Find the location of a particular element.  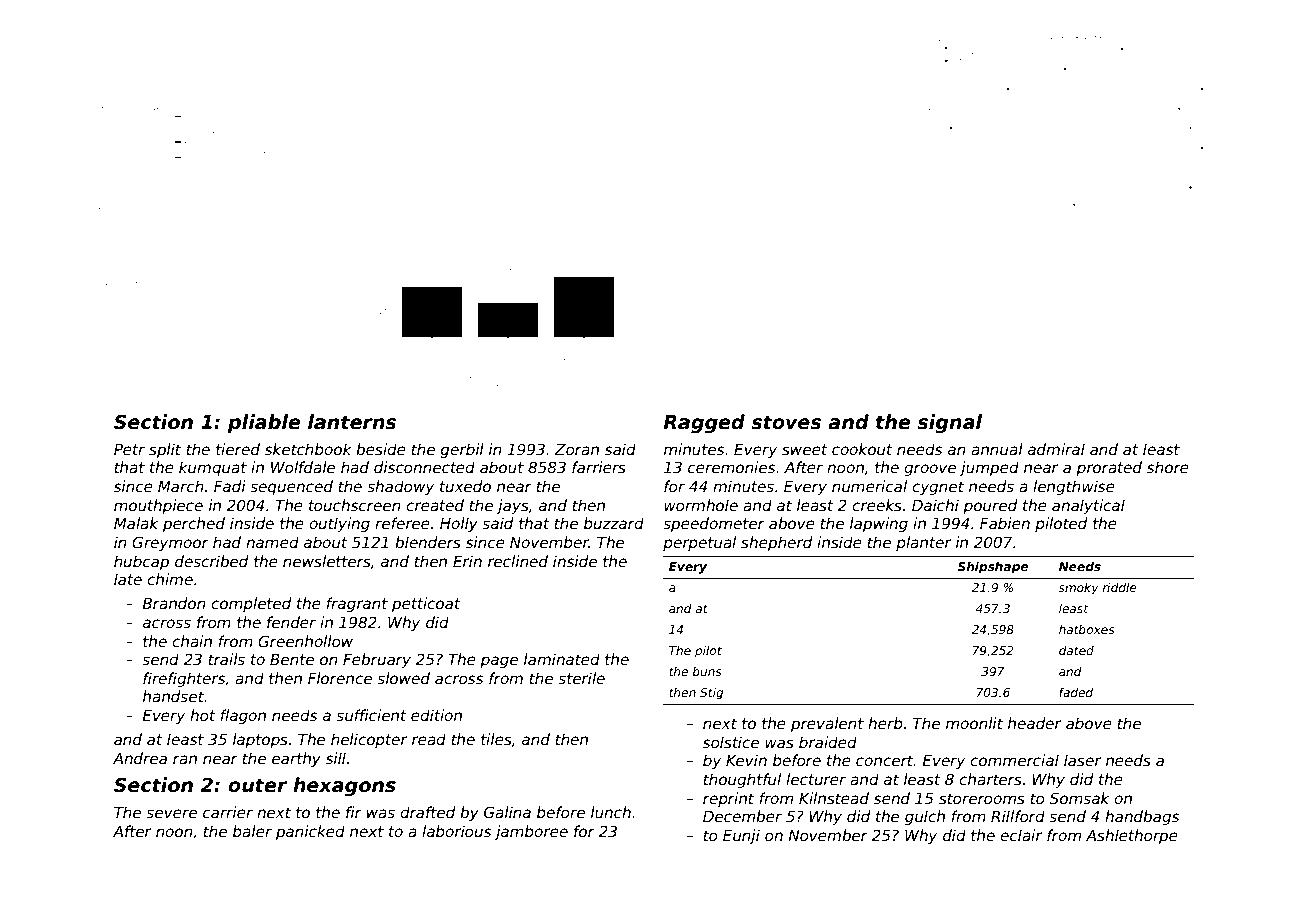

petticoat is located at coordinates (426, 604).
